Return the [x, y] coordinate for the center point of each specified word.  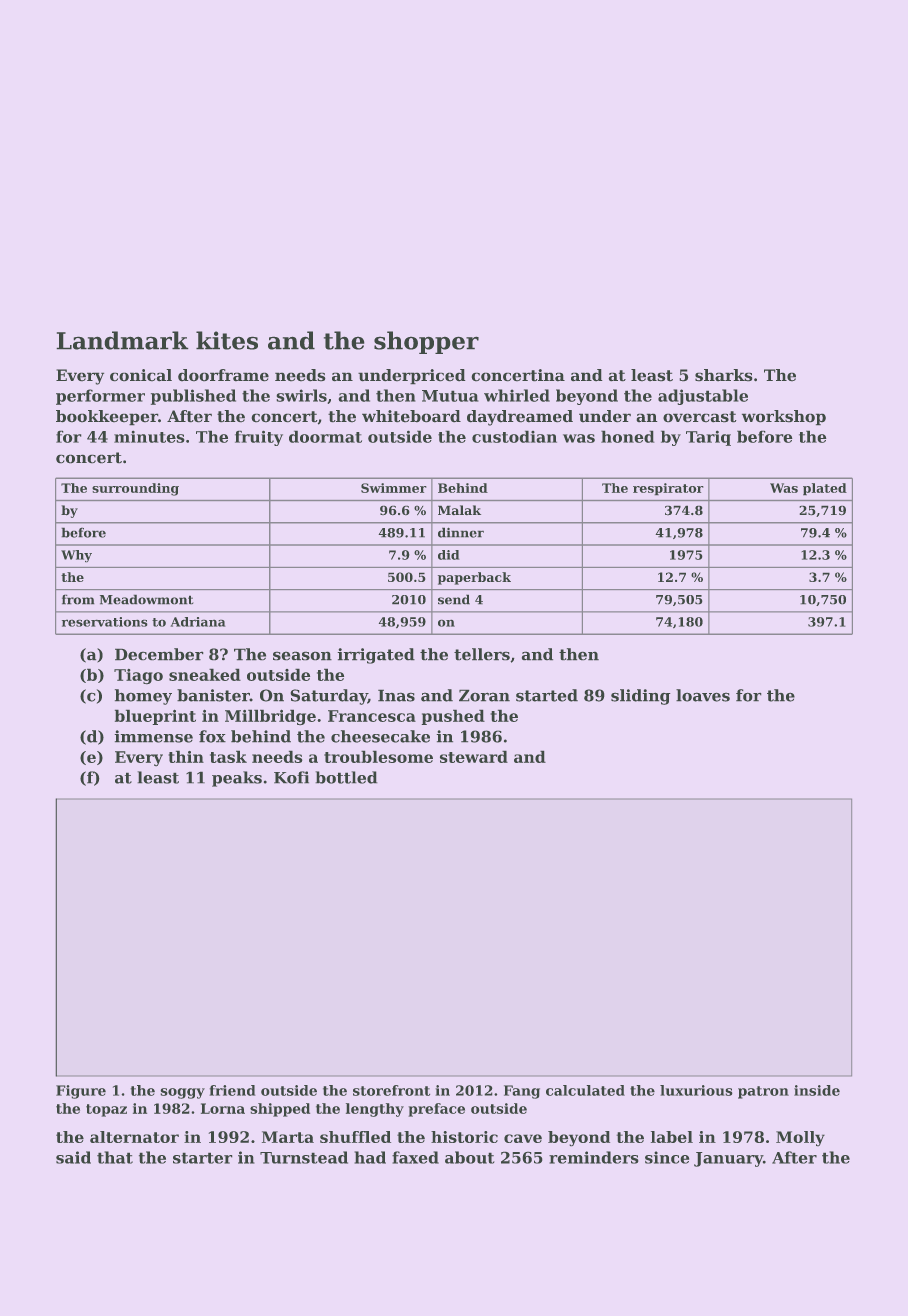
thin [186, 757]
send [454, 599]
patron [763, 1092]
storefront [391, 1090]
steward [474, 757]
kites [227, 340]
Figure [81, 1092]
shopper [426, 342]
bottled [346, 777]
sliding [640, 697]
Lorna [223, 1108]
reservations [104, 622]
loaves [703, 695]
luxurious [696, 1090]
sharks [723, 375]
